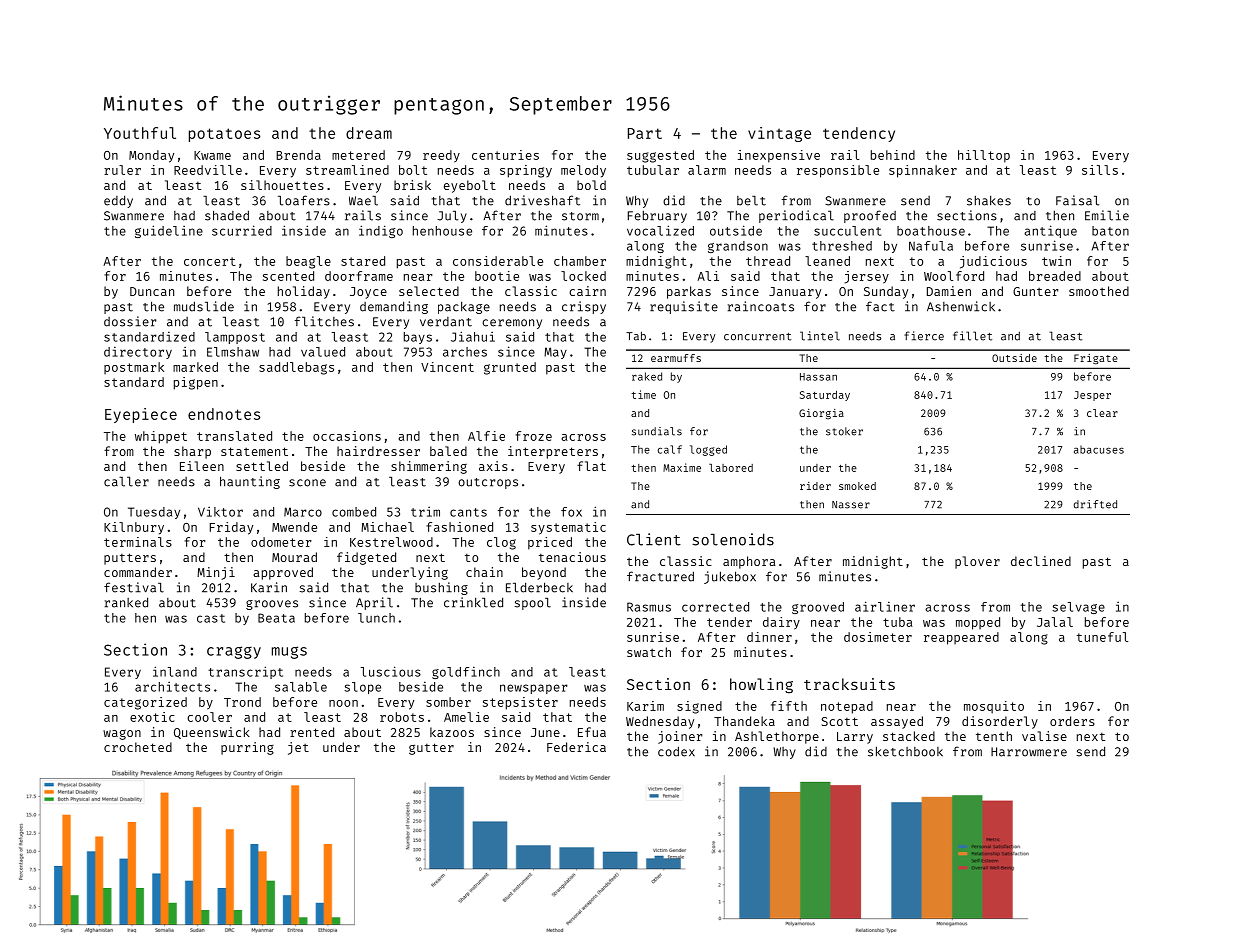 This screenshot has height=952, width=1233. I want to click on abacuses, so click(1099, 449).
